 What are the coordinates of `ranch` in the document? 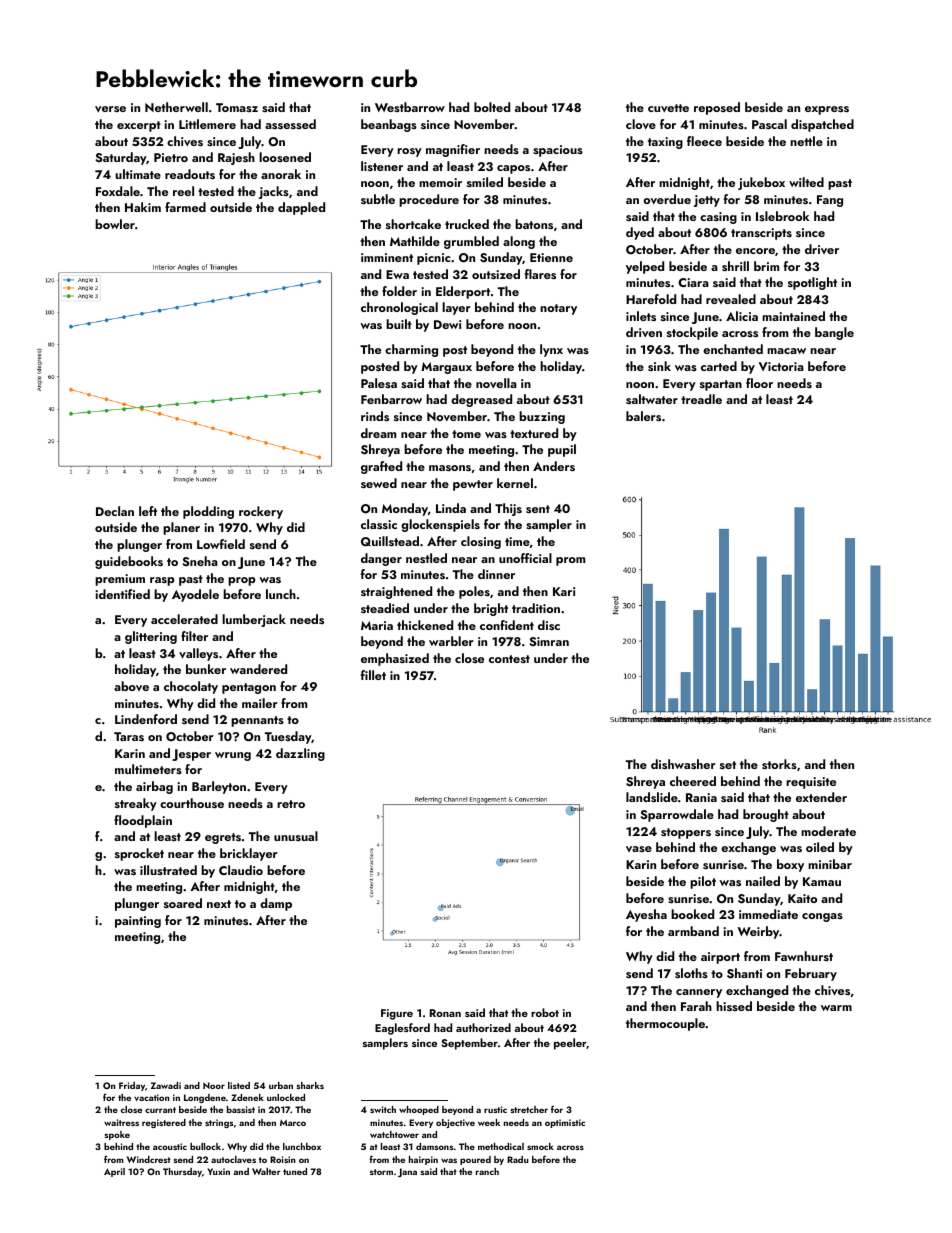 It's located at (487, 1171).
